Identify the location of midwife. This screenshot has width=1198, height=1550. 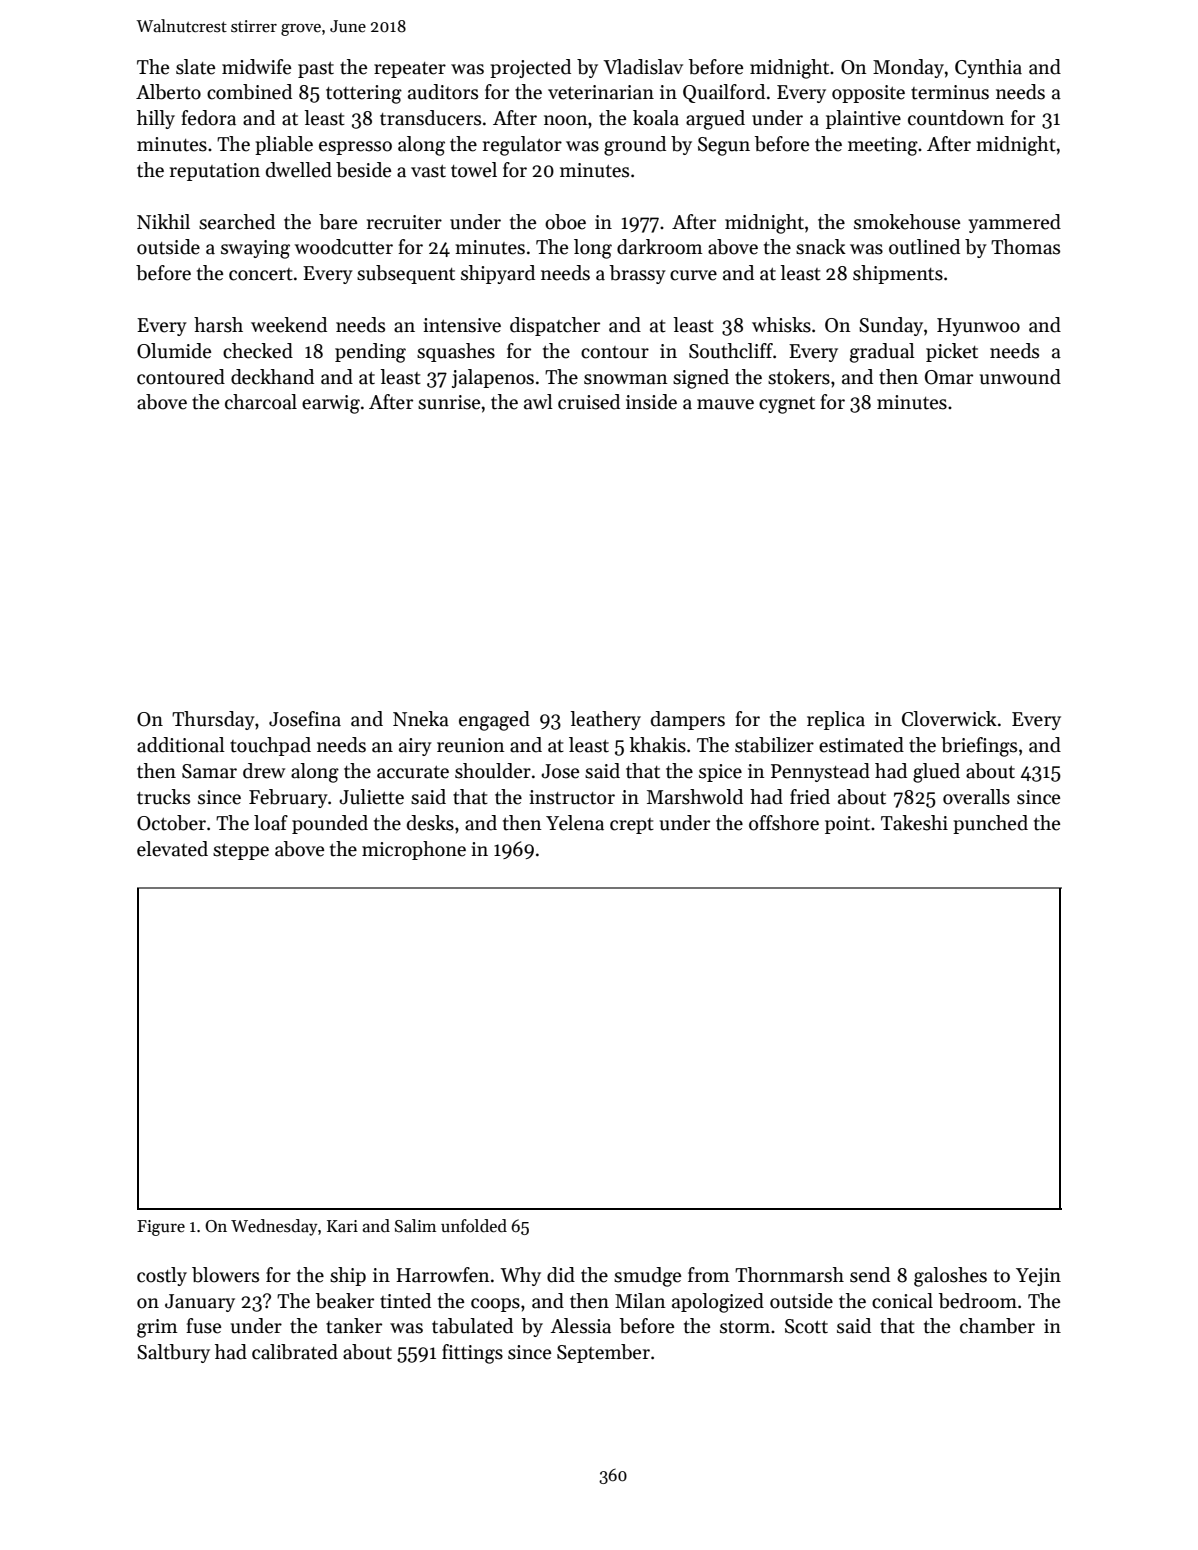
(256, 67).
